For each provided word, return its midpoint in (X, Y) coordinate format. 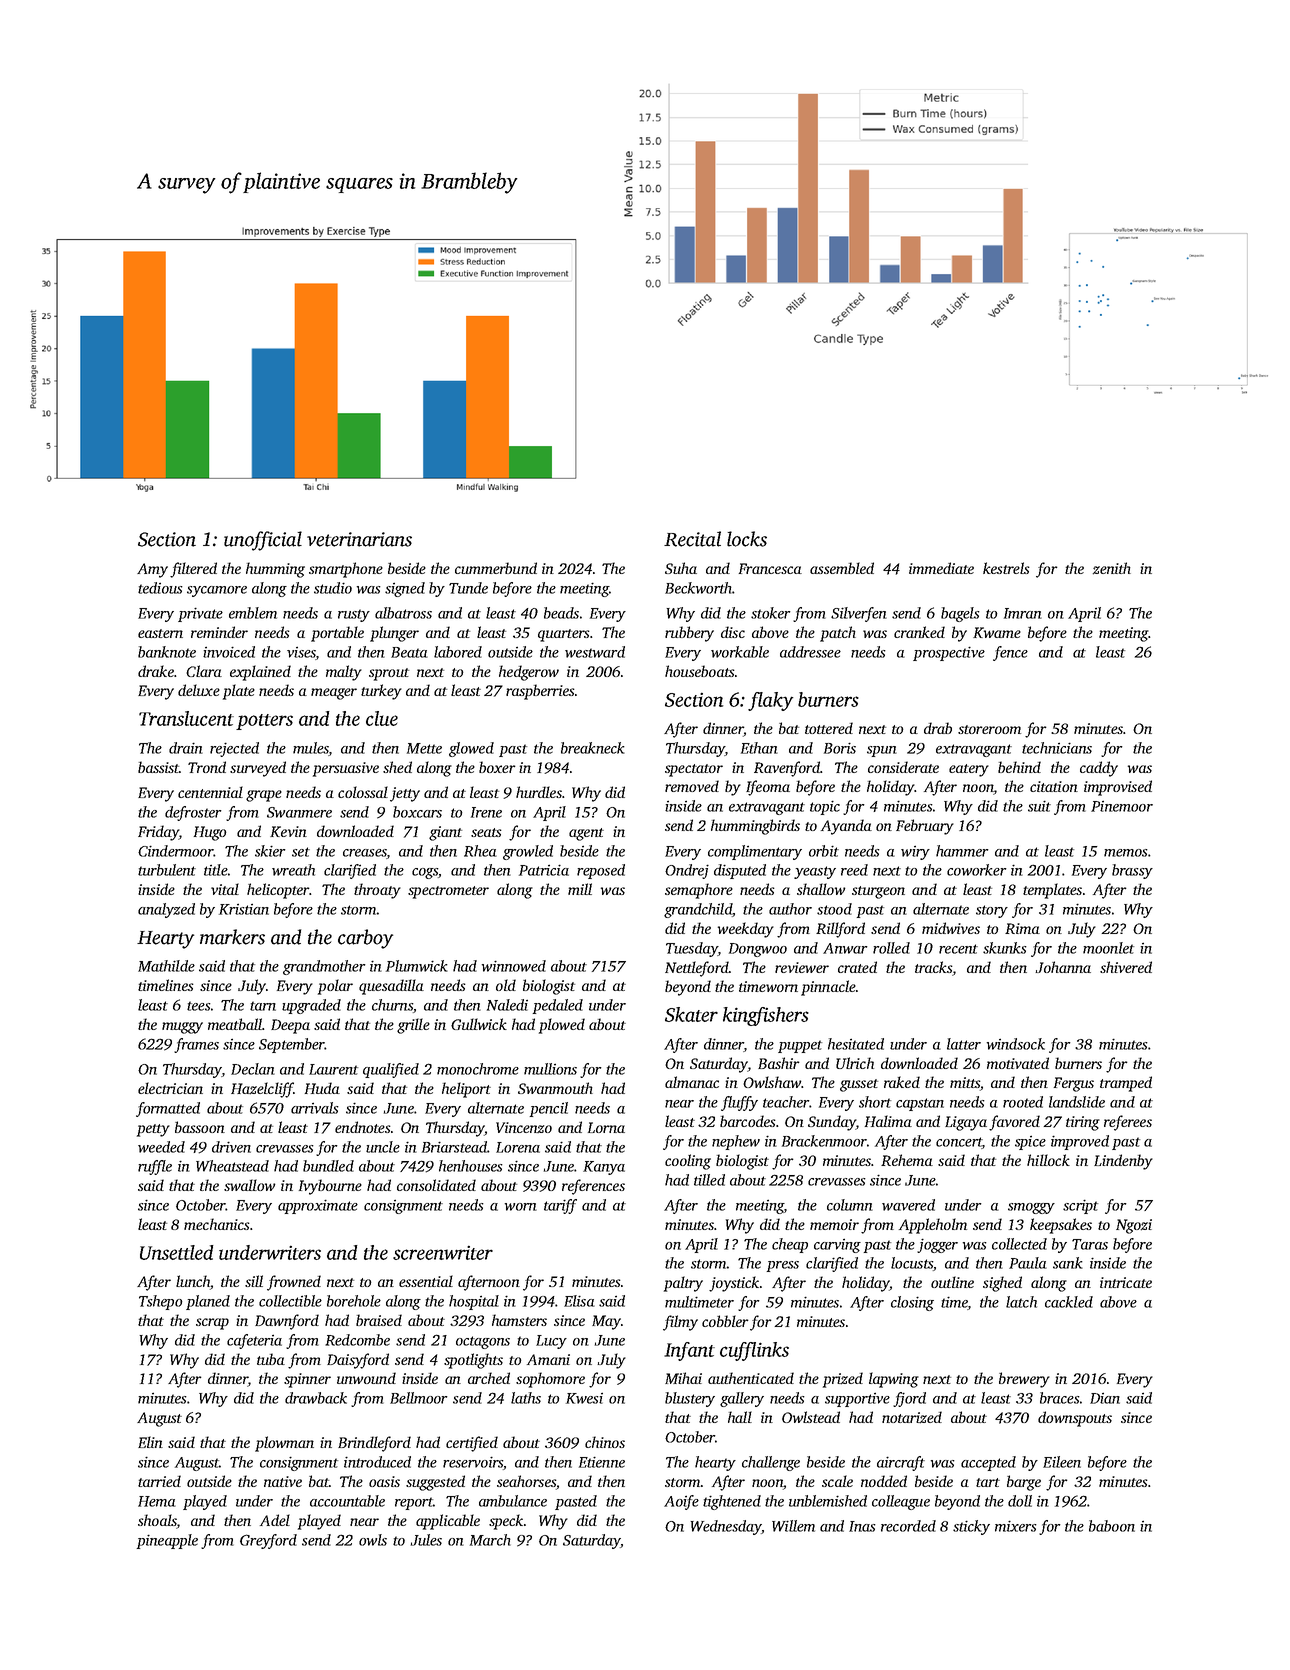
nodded (884, 1481)
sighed (1002, 1284)
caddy (1099, 769)
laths (526, 1398)
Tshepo (160, 1302)
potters (264, 722)
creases (365, 854)
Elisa (579, 1301)
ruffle (155, 1167)
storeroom (989, 729)
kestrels (1006, 568)
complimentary (755, 852)
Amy (152, 570)
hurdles (539, 792)
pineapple (167, 1541)
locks (747, 539)
